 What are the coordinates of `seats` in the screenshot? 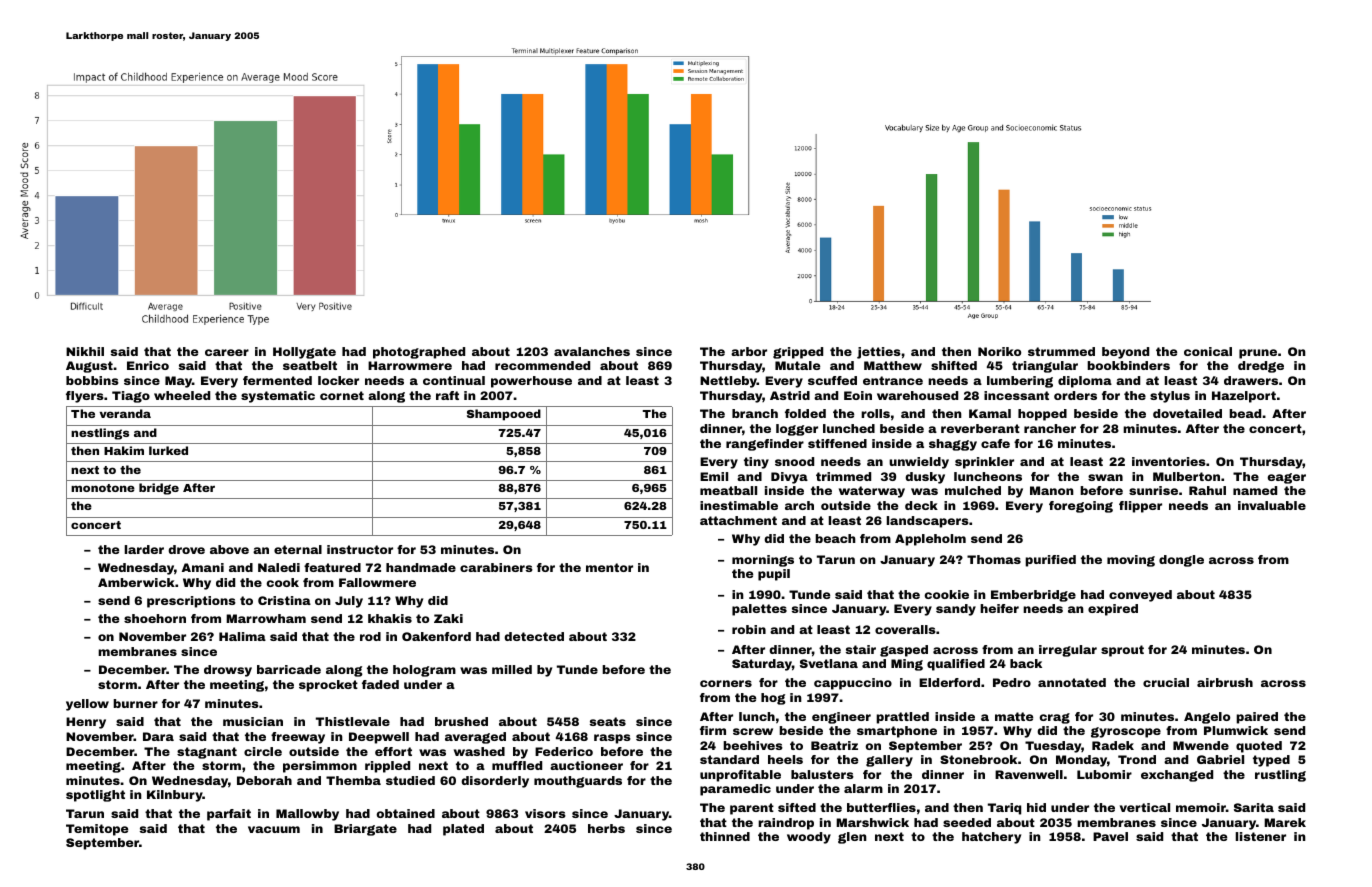 It's located at (608, 721).
